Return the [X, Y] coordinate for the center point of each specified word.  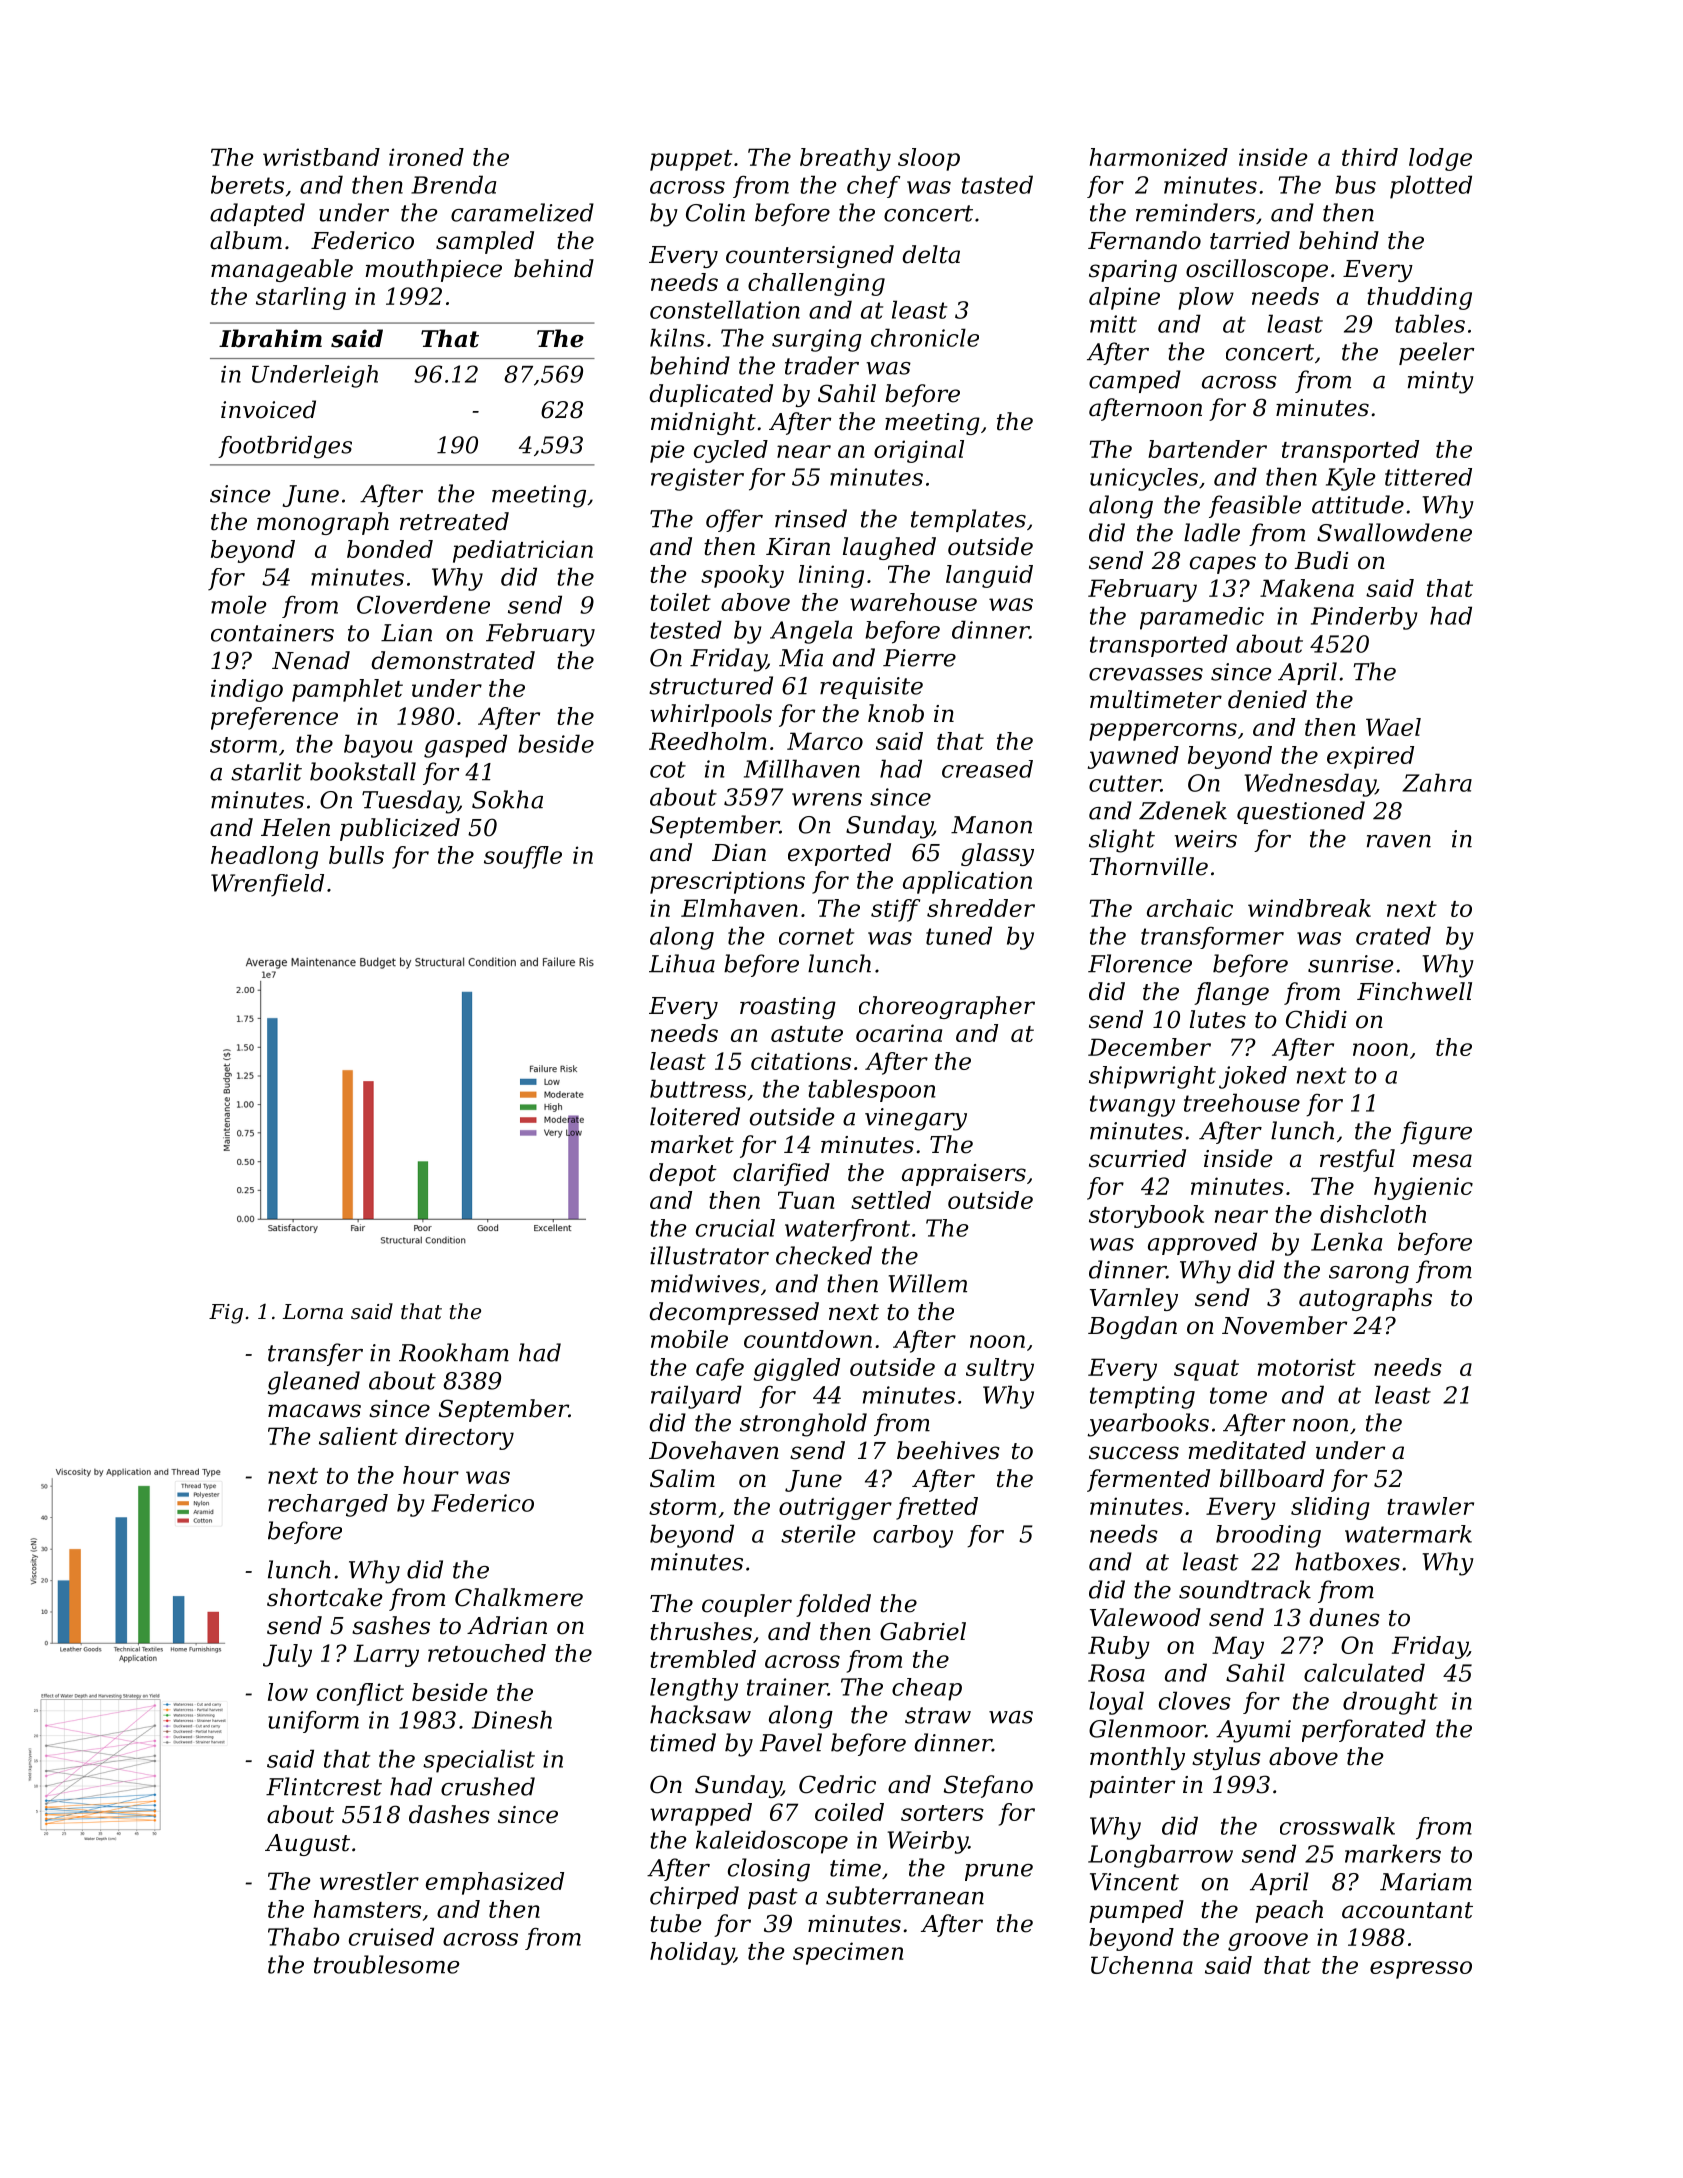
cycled [731, 451]
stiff [895, 910]
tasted [997, 184]
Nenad [311, 660]
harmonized [1159, 157]
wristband [321, 157]
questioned [1301, 812]
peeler [1436, 353]
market [692, 1144]
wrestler [369, 1881]
